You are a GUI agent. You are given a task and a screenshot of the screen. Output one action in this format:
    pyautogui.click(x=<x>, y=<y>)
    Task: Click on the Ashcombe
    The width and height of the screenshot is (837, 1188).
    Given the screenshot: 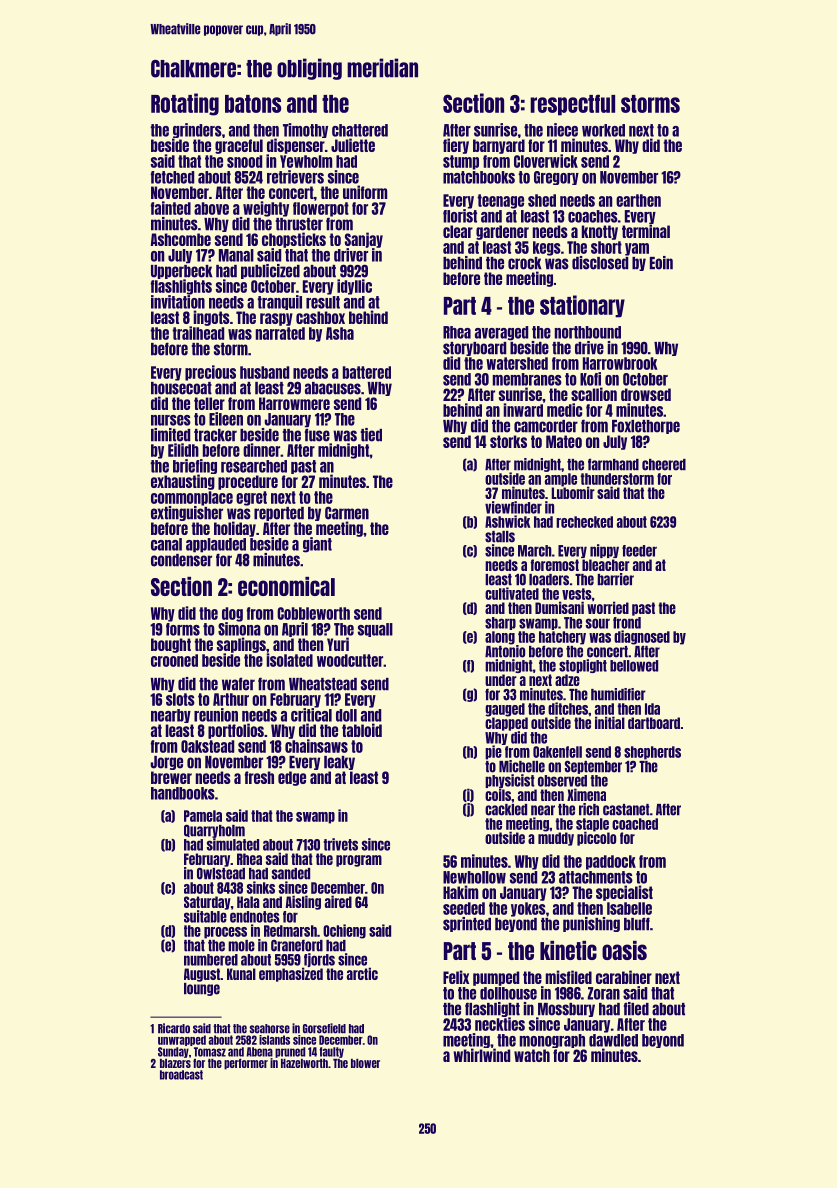 What is the action you would take?
    pyautogui.click(x=181, y=239)
